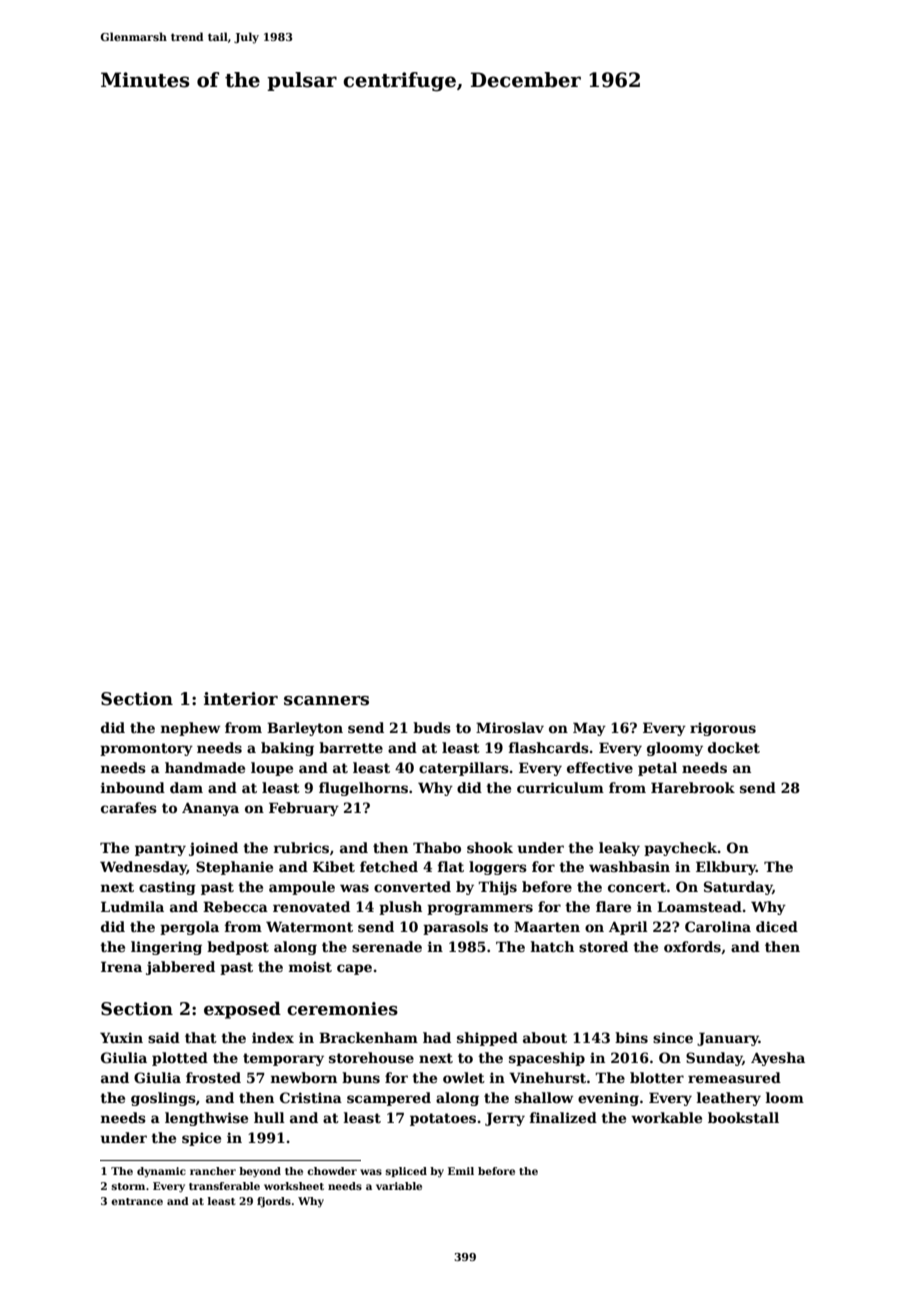  What do you see at coordinates (210, 809) in the screenshot?
I see `Ananya` at bounding box center [210, 809].
